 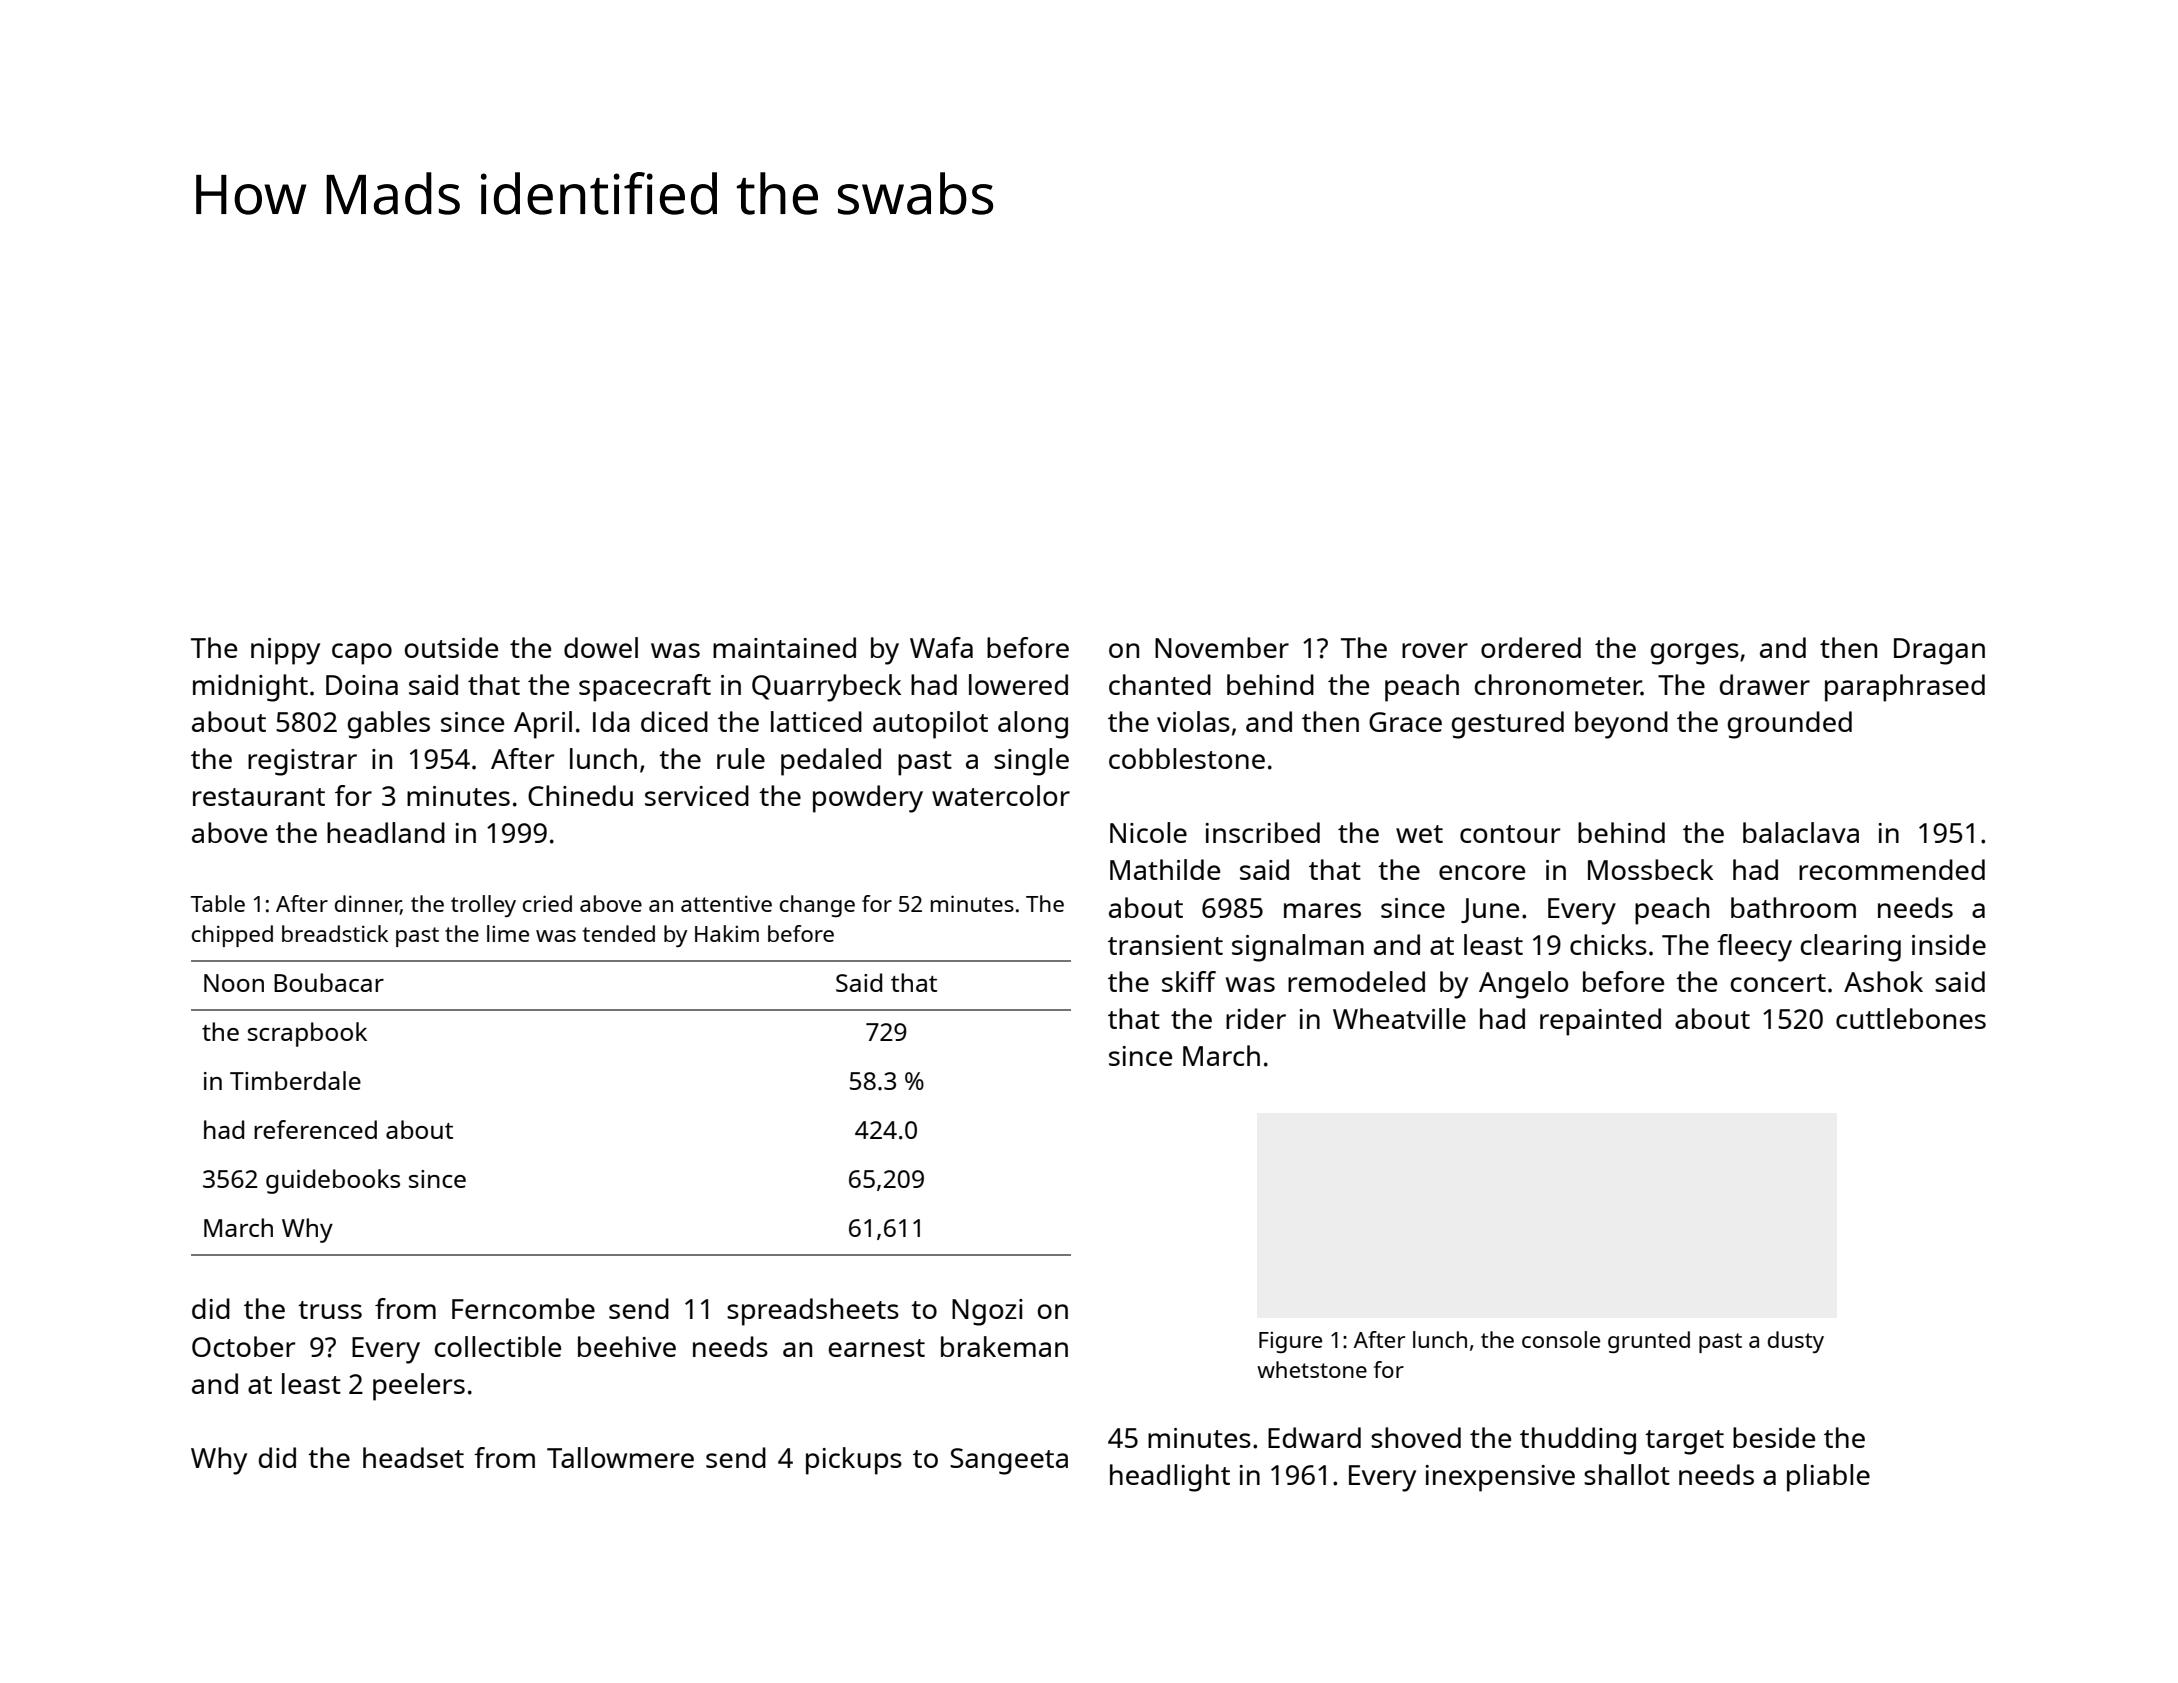 What do you see at coordinates (1939, 651) in the image?
I see `Dragan` at bounding box center [1939, 651].
